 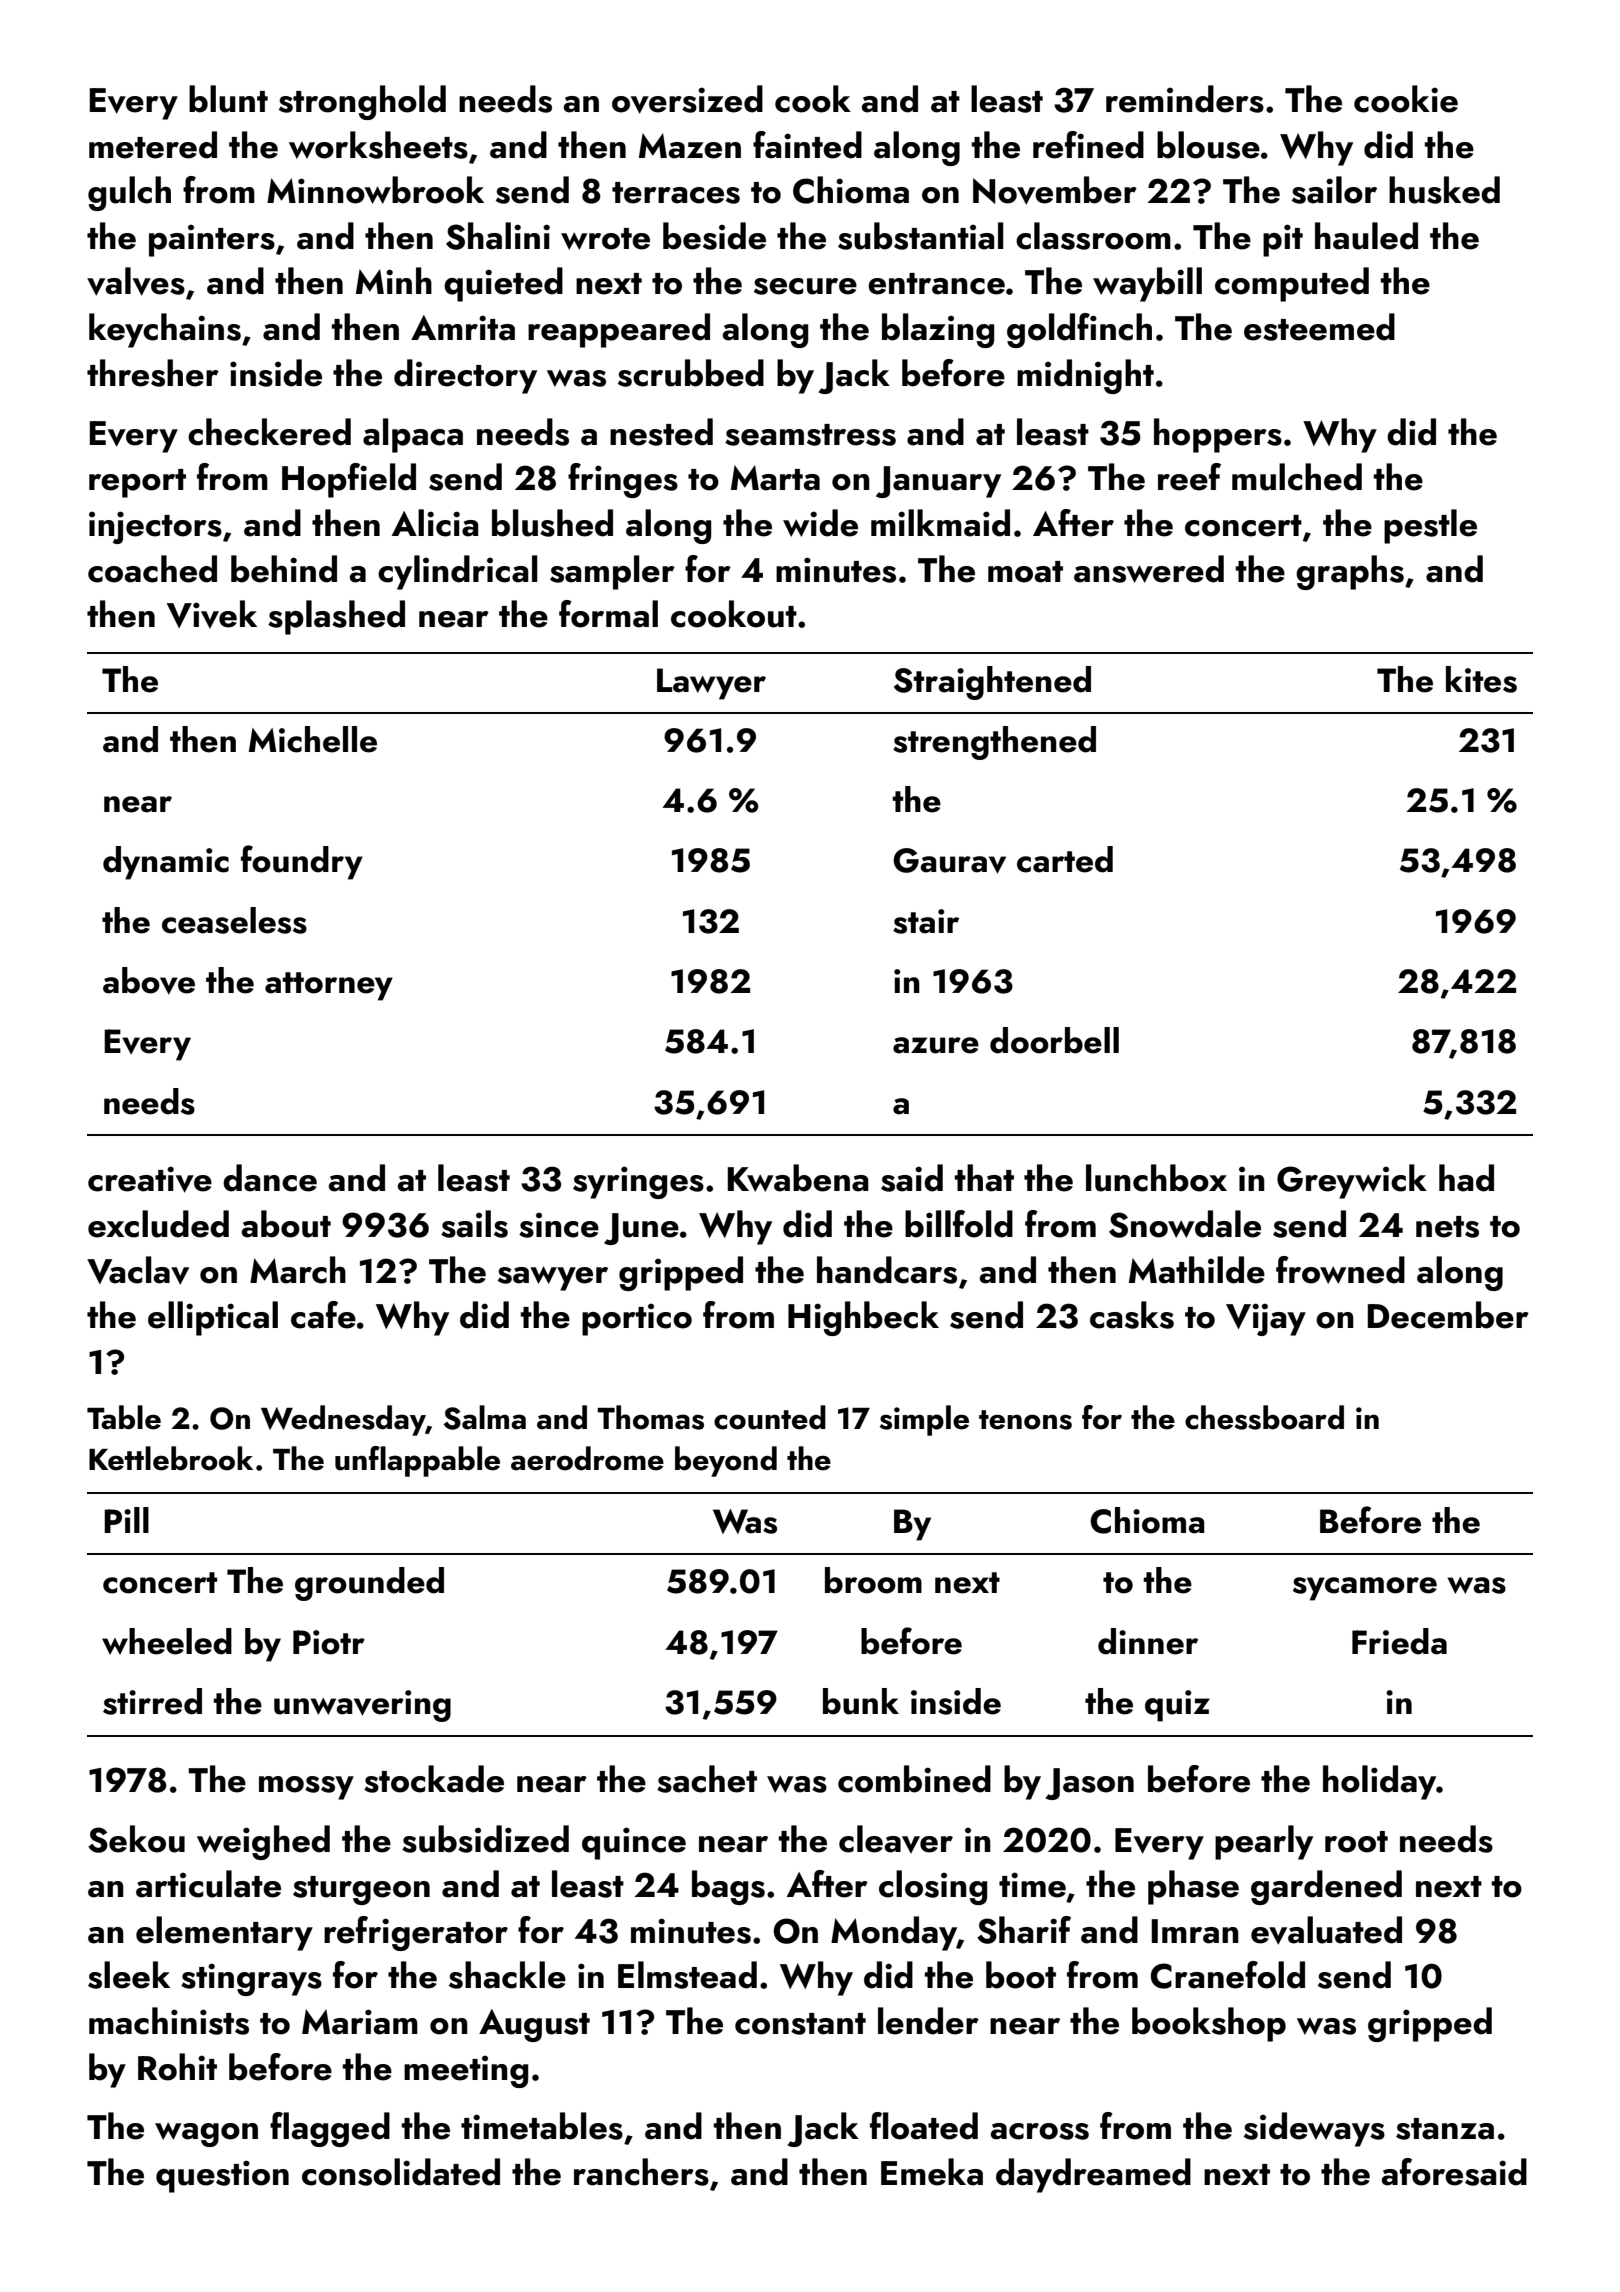 What do you see at coordinates (228, 99) in the screenshot?
I see `blunt` at bounding box center [228, 99].
